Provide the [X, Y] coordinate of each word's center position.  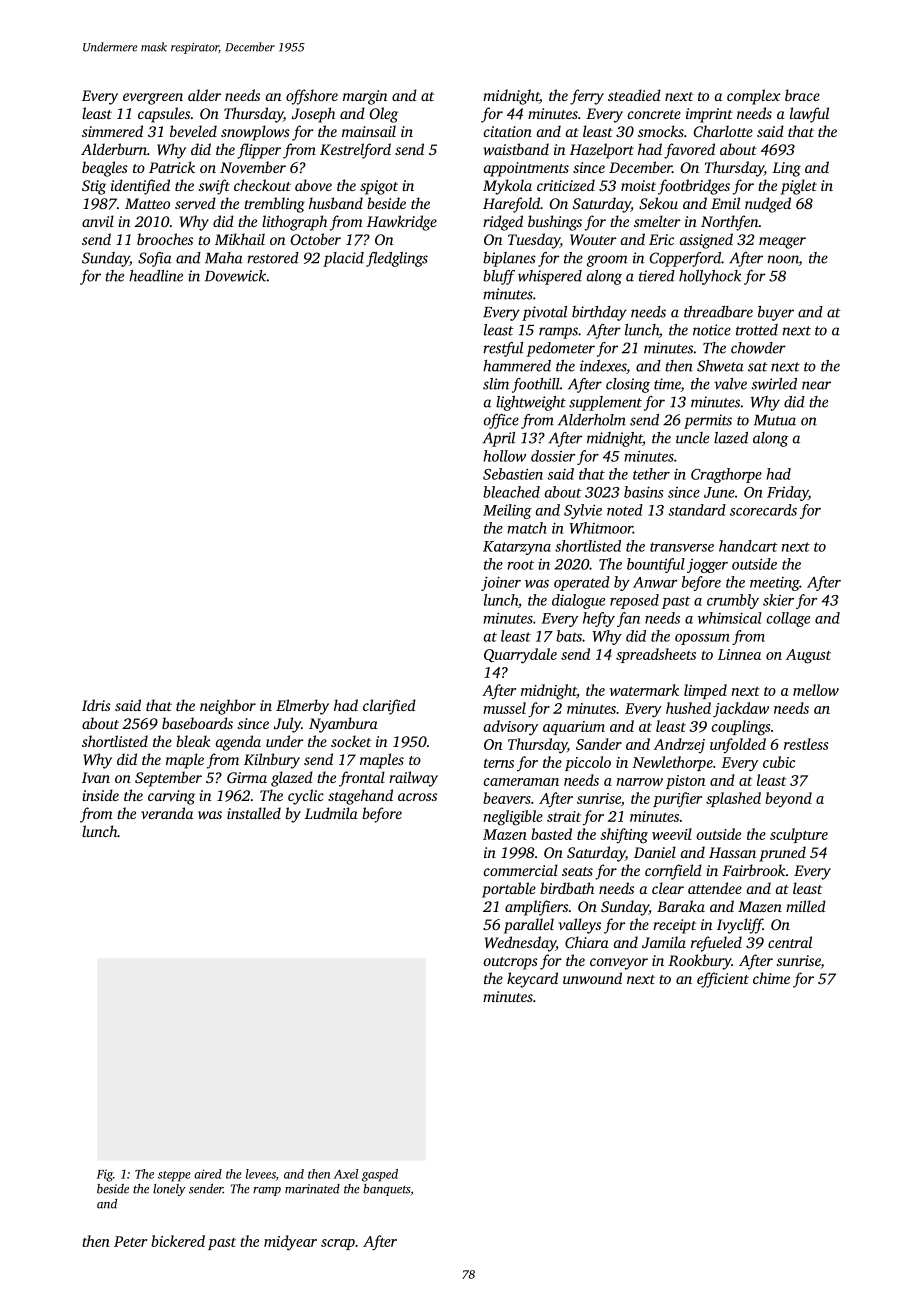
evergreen [153, 99]
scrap [338, 1244]
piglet [799, 187]
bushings [555, 223]
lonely [169, 1190]
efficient [723, 980]
